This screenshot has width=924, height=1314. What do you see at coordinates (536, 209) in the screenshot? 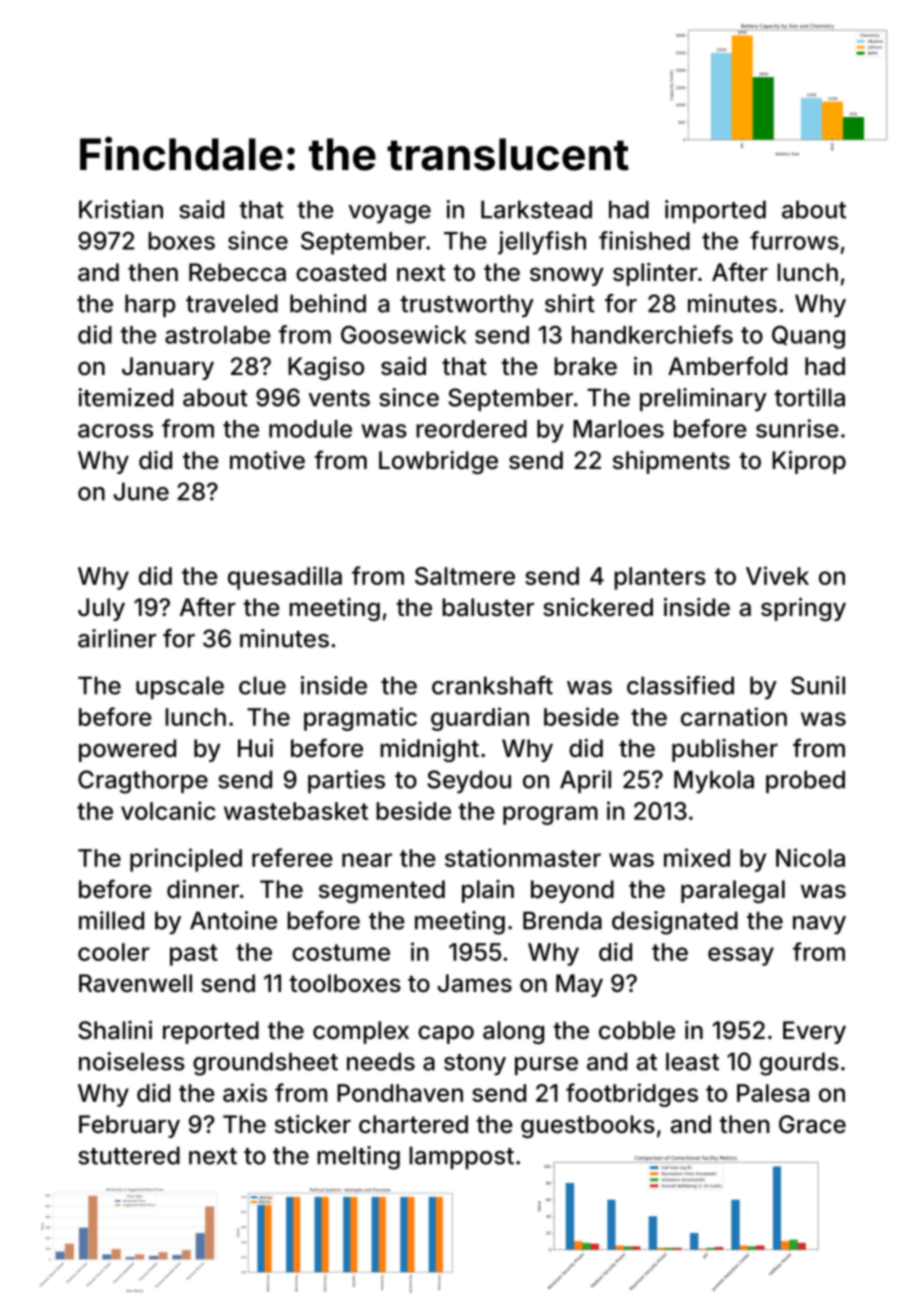
I see `Larkstead` at bounding box center [536, 209].
